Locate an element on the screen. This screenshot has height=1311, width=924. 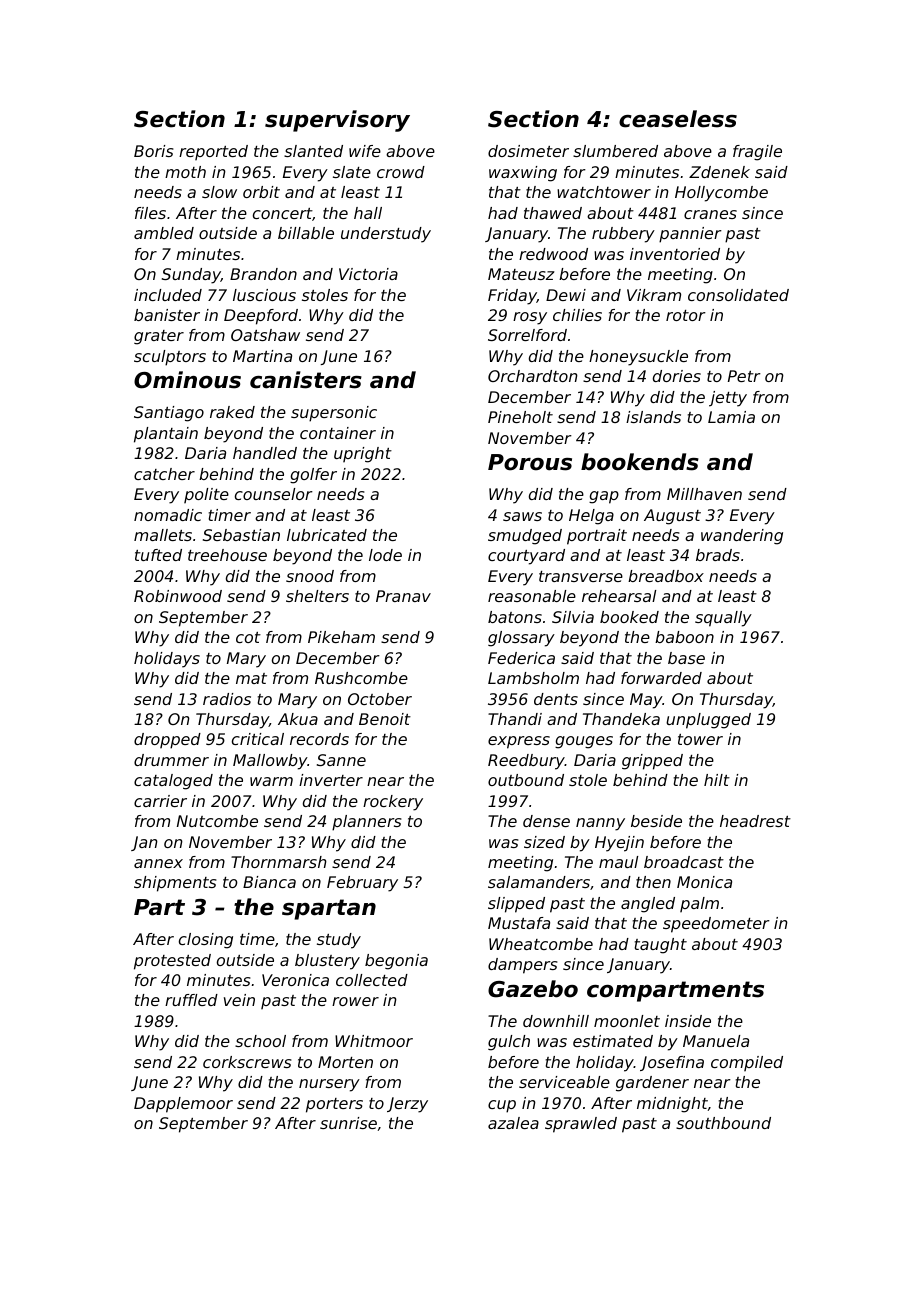
beside is located at coordinates (656, 821).
